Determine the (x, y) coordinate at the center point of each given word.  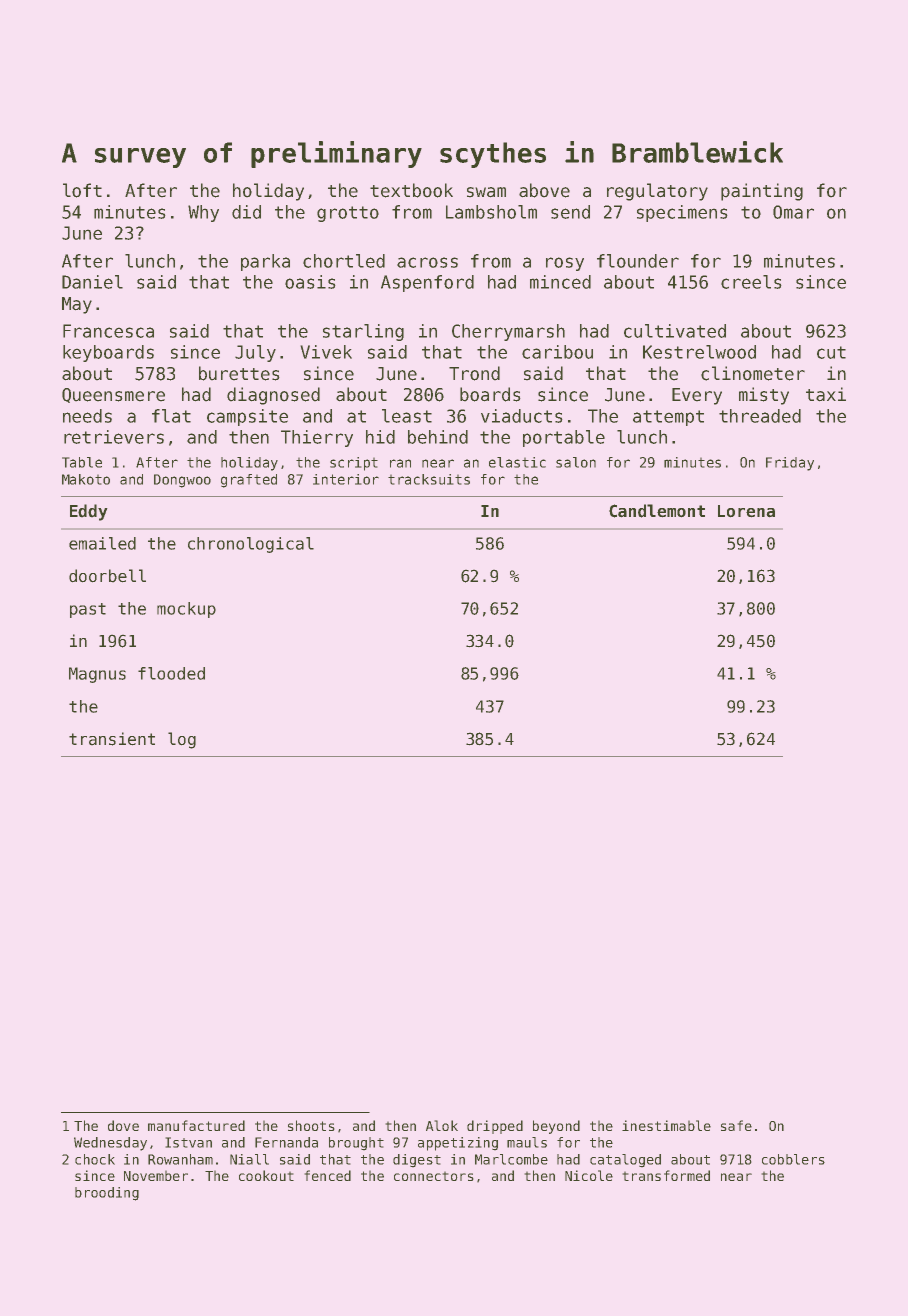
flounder (638, 261)
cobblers (793, 1159)
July (255, 353)
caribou (557, 352)
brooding (107, 1194)
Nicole (589, 1175)
